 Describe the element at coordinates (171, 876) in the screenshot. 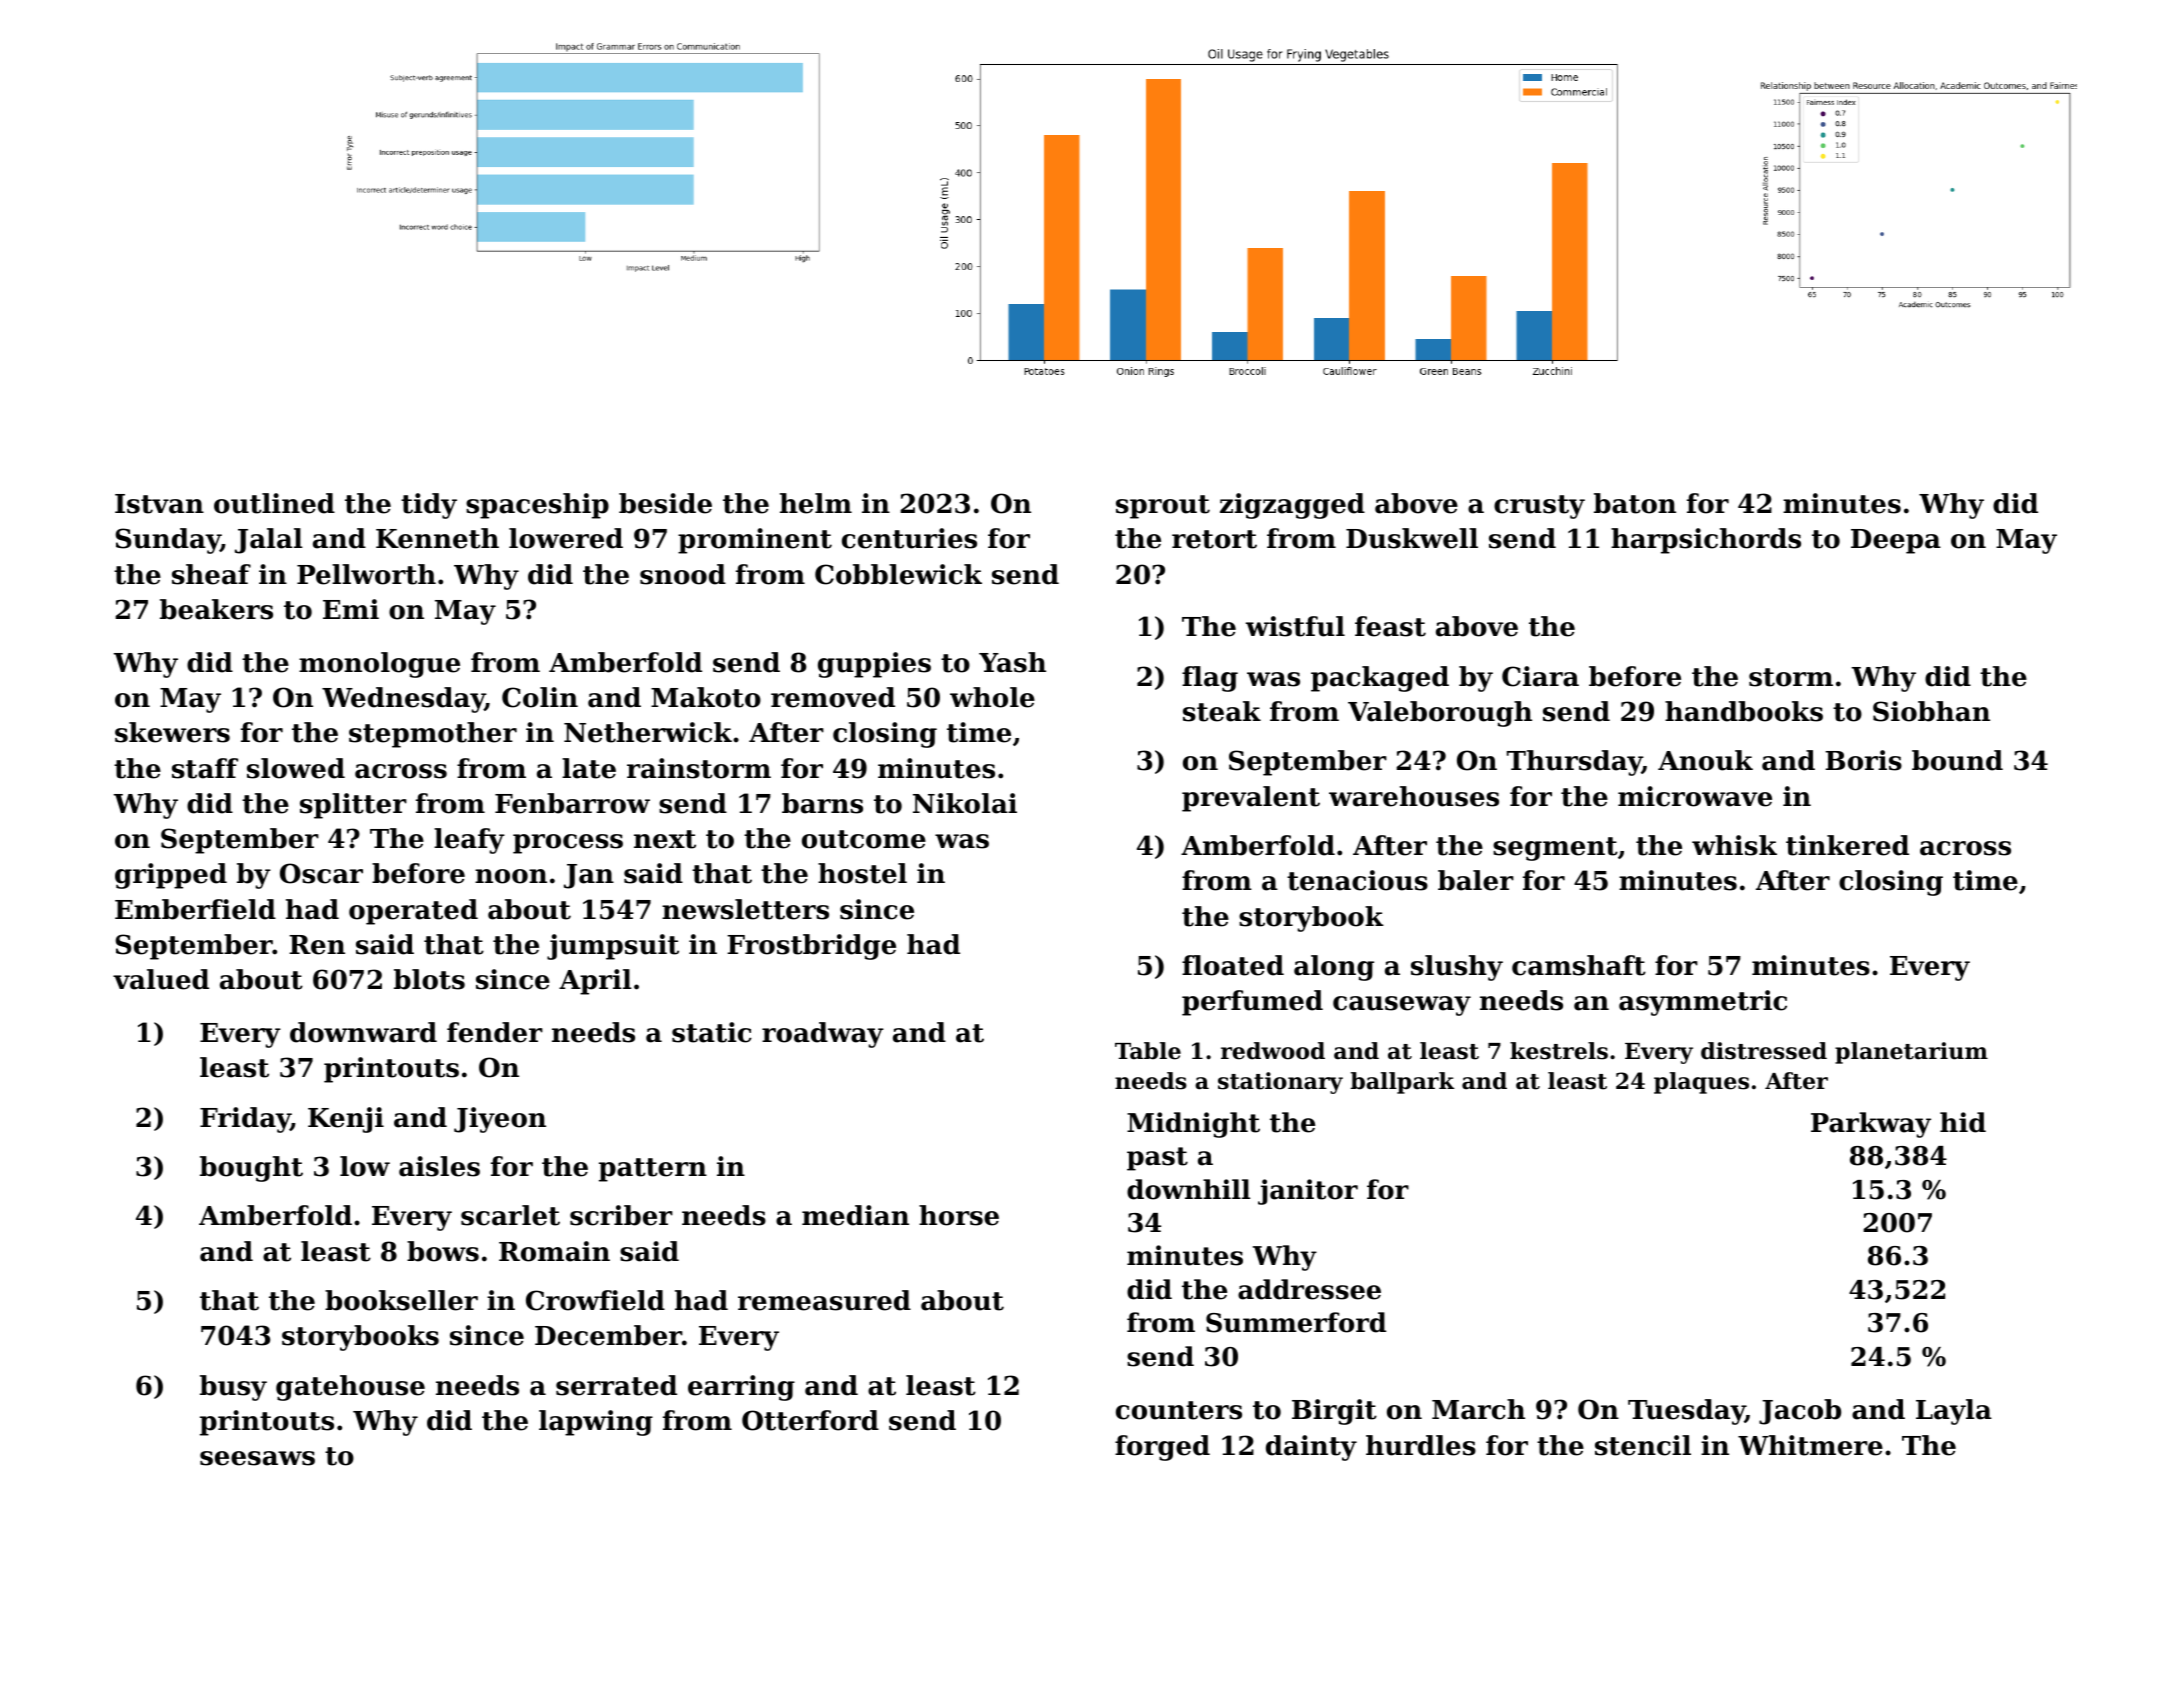

I see `gripped` at that location.
